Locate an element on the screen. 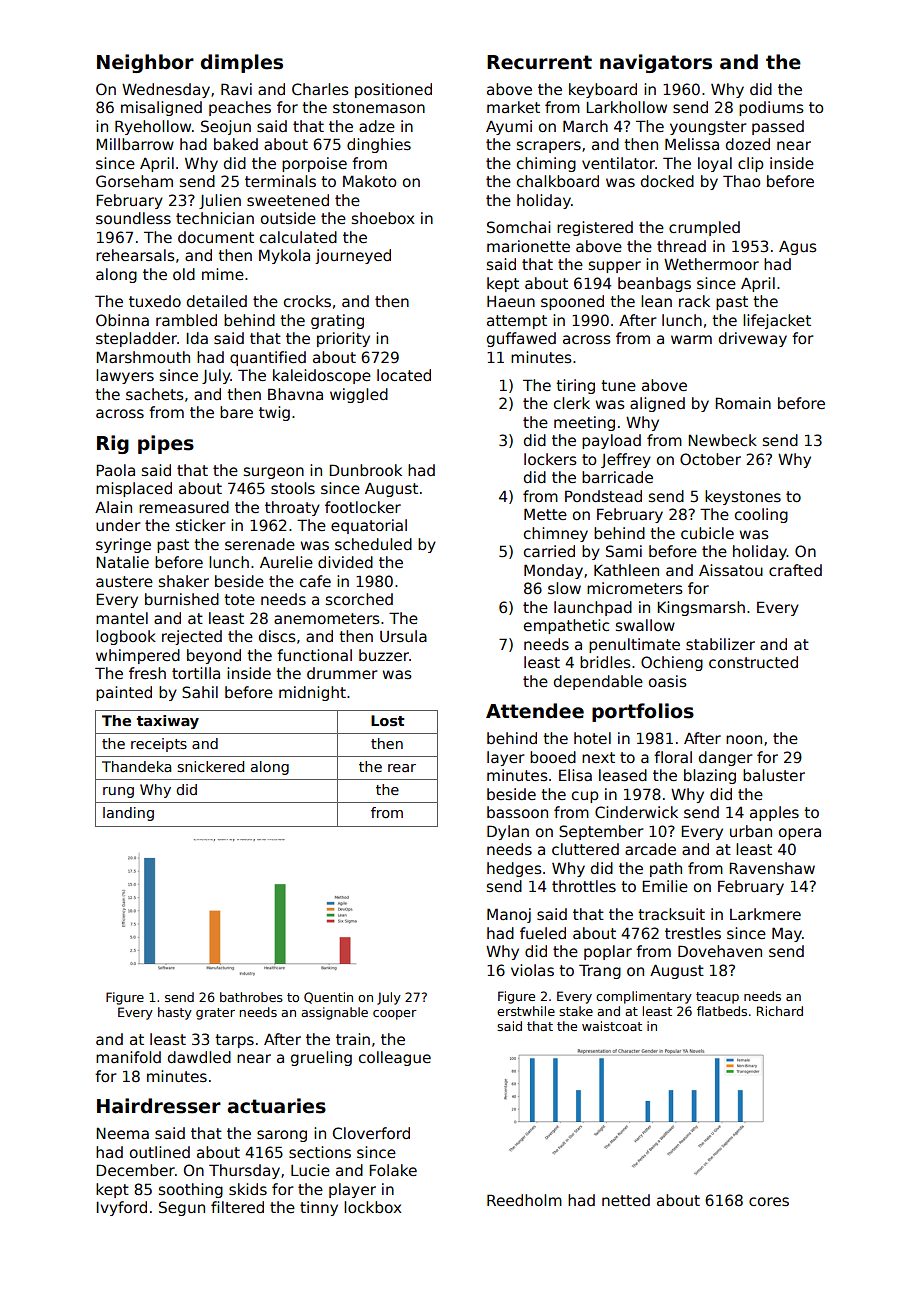  snickered is located at coordinates (211, 766).
